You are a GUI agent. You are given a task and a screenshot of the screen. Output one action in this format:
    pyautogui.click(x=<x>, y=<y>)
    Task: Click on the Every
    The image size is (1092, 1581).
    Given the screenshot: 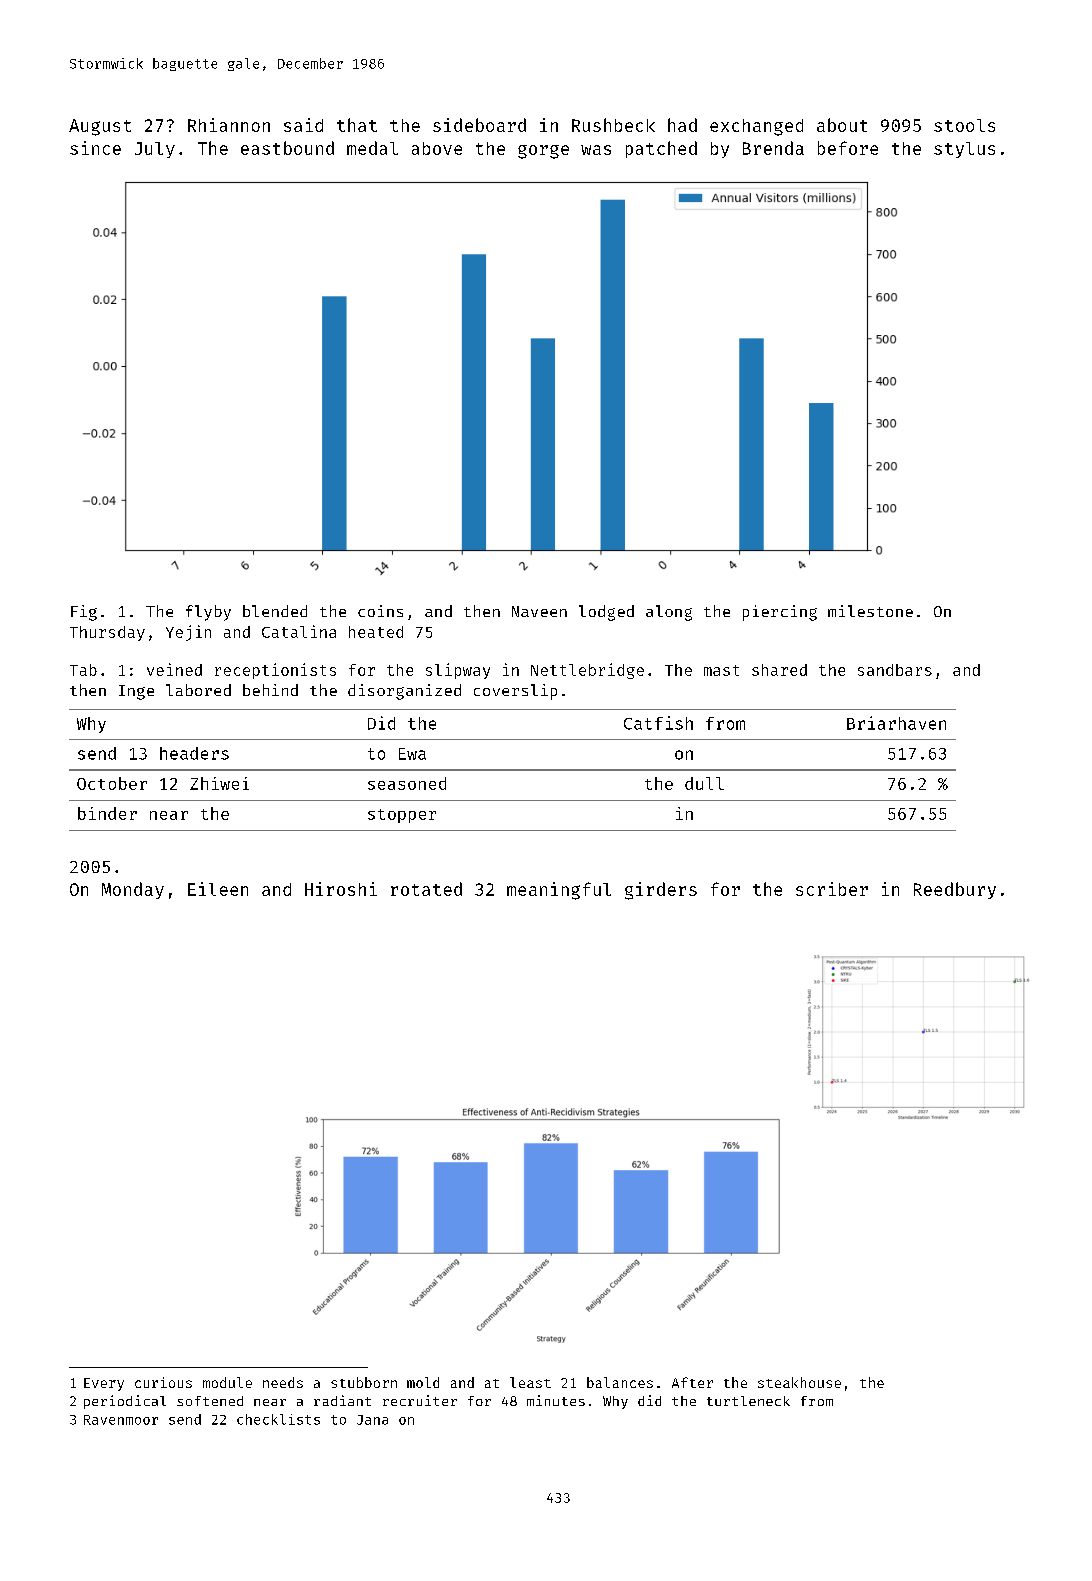 What is the action you would take?
    pyautogui.click(x=104, y=1384)
